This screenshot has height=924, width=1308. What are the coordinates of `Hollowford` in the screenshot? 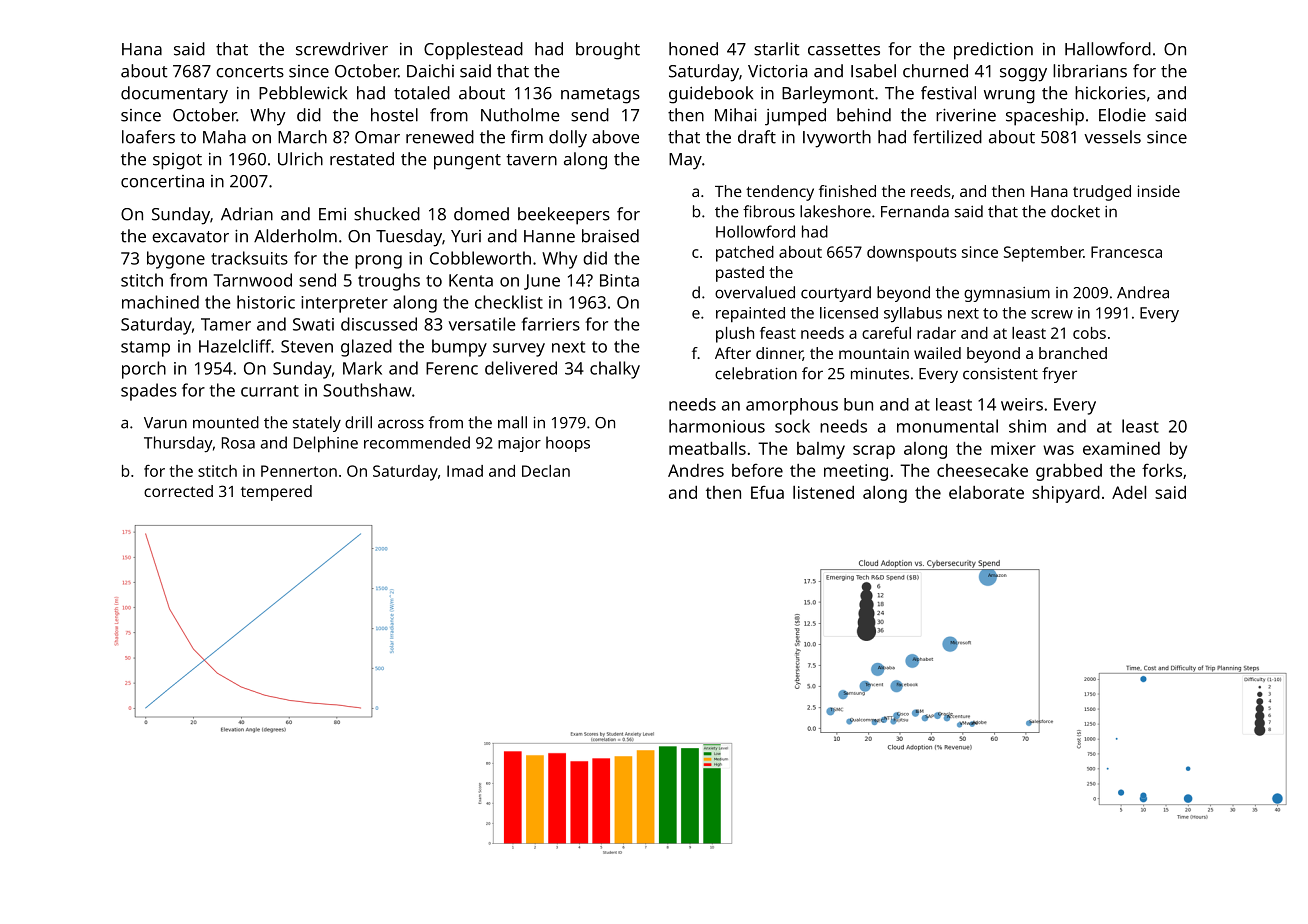 It's located at (755, 231).
